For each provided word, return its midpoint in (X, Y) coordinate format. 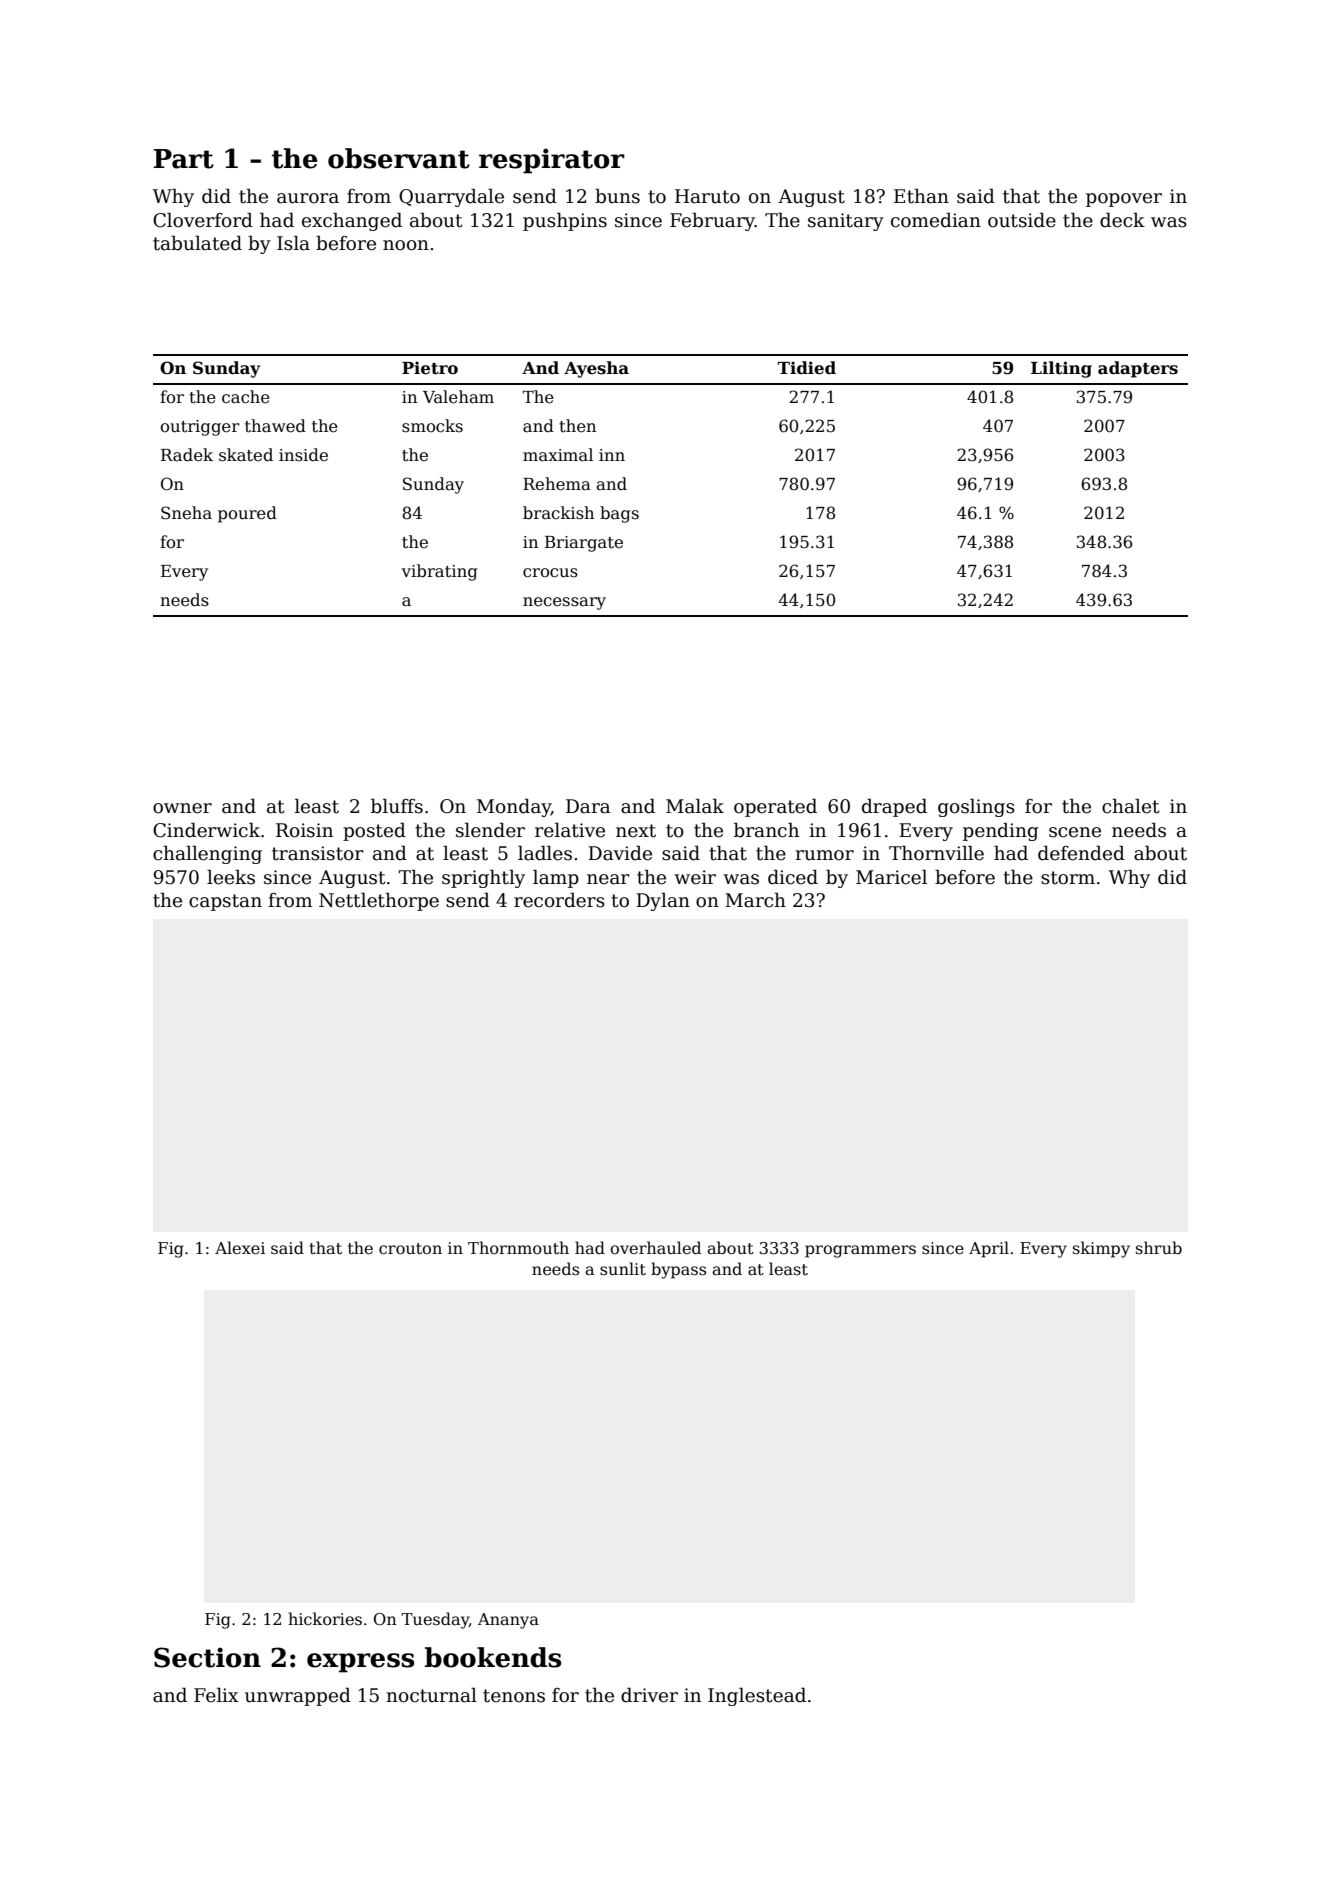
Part (184, 159)
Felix (216, 1695)
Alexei (240, 1248)
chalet (1131, 806)
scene (1075, 832)
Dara (588, 806)
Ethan (921, 196)
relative (570, 830)
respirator (552, 161)
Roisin (304, 830)
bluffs (397, 806)
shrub (1159, 1247)
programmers (860, 1251)
